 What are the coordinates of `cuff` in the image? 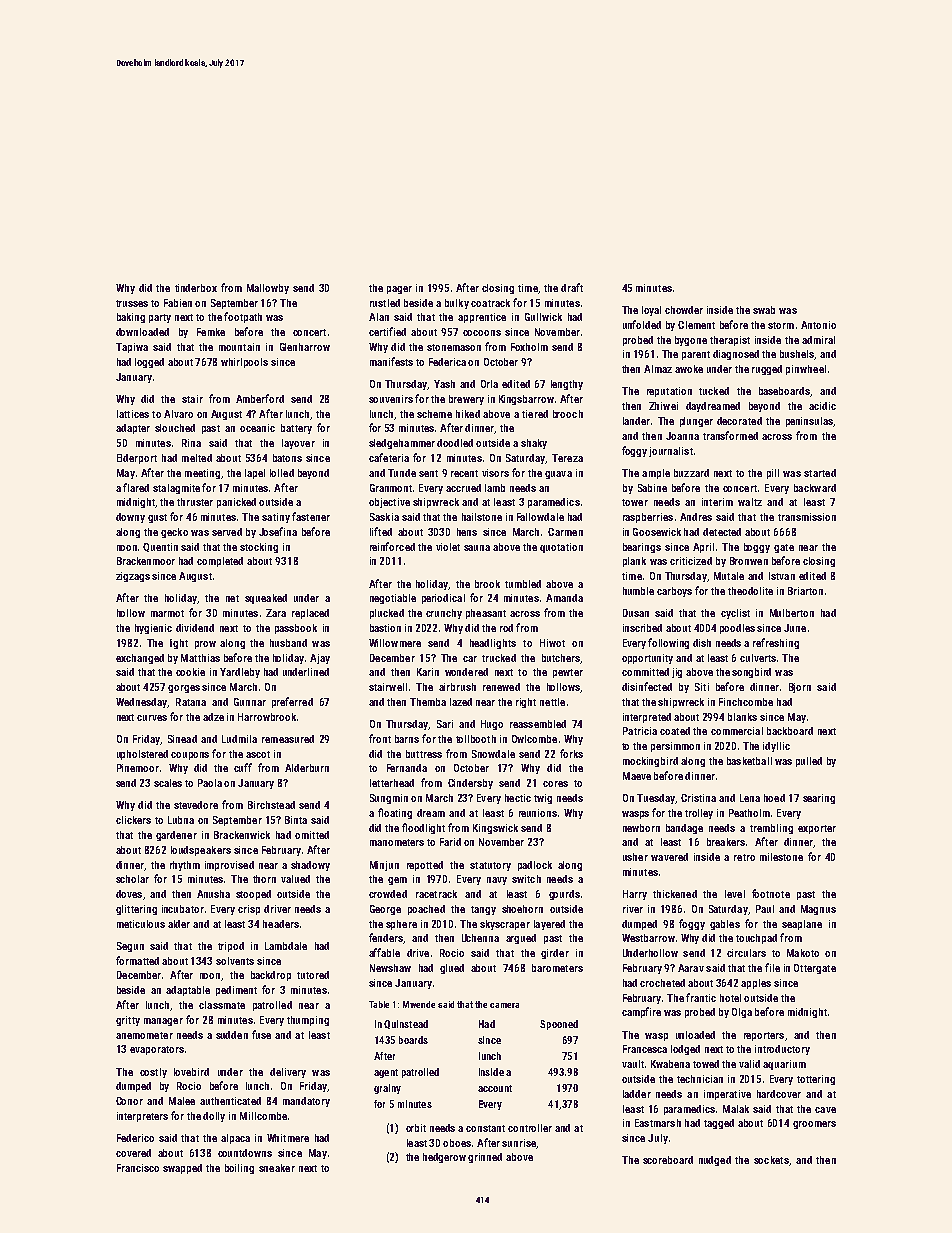 It's located at (243, 767).
